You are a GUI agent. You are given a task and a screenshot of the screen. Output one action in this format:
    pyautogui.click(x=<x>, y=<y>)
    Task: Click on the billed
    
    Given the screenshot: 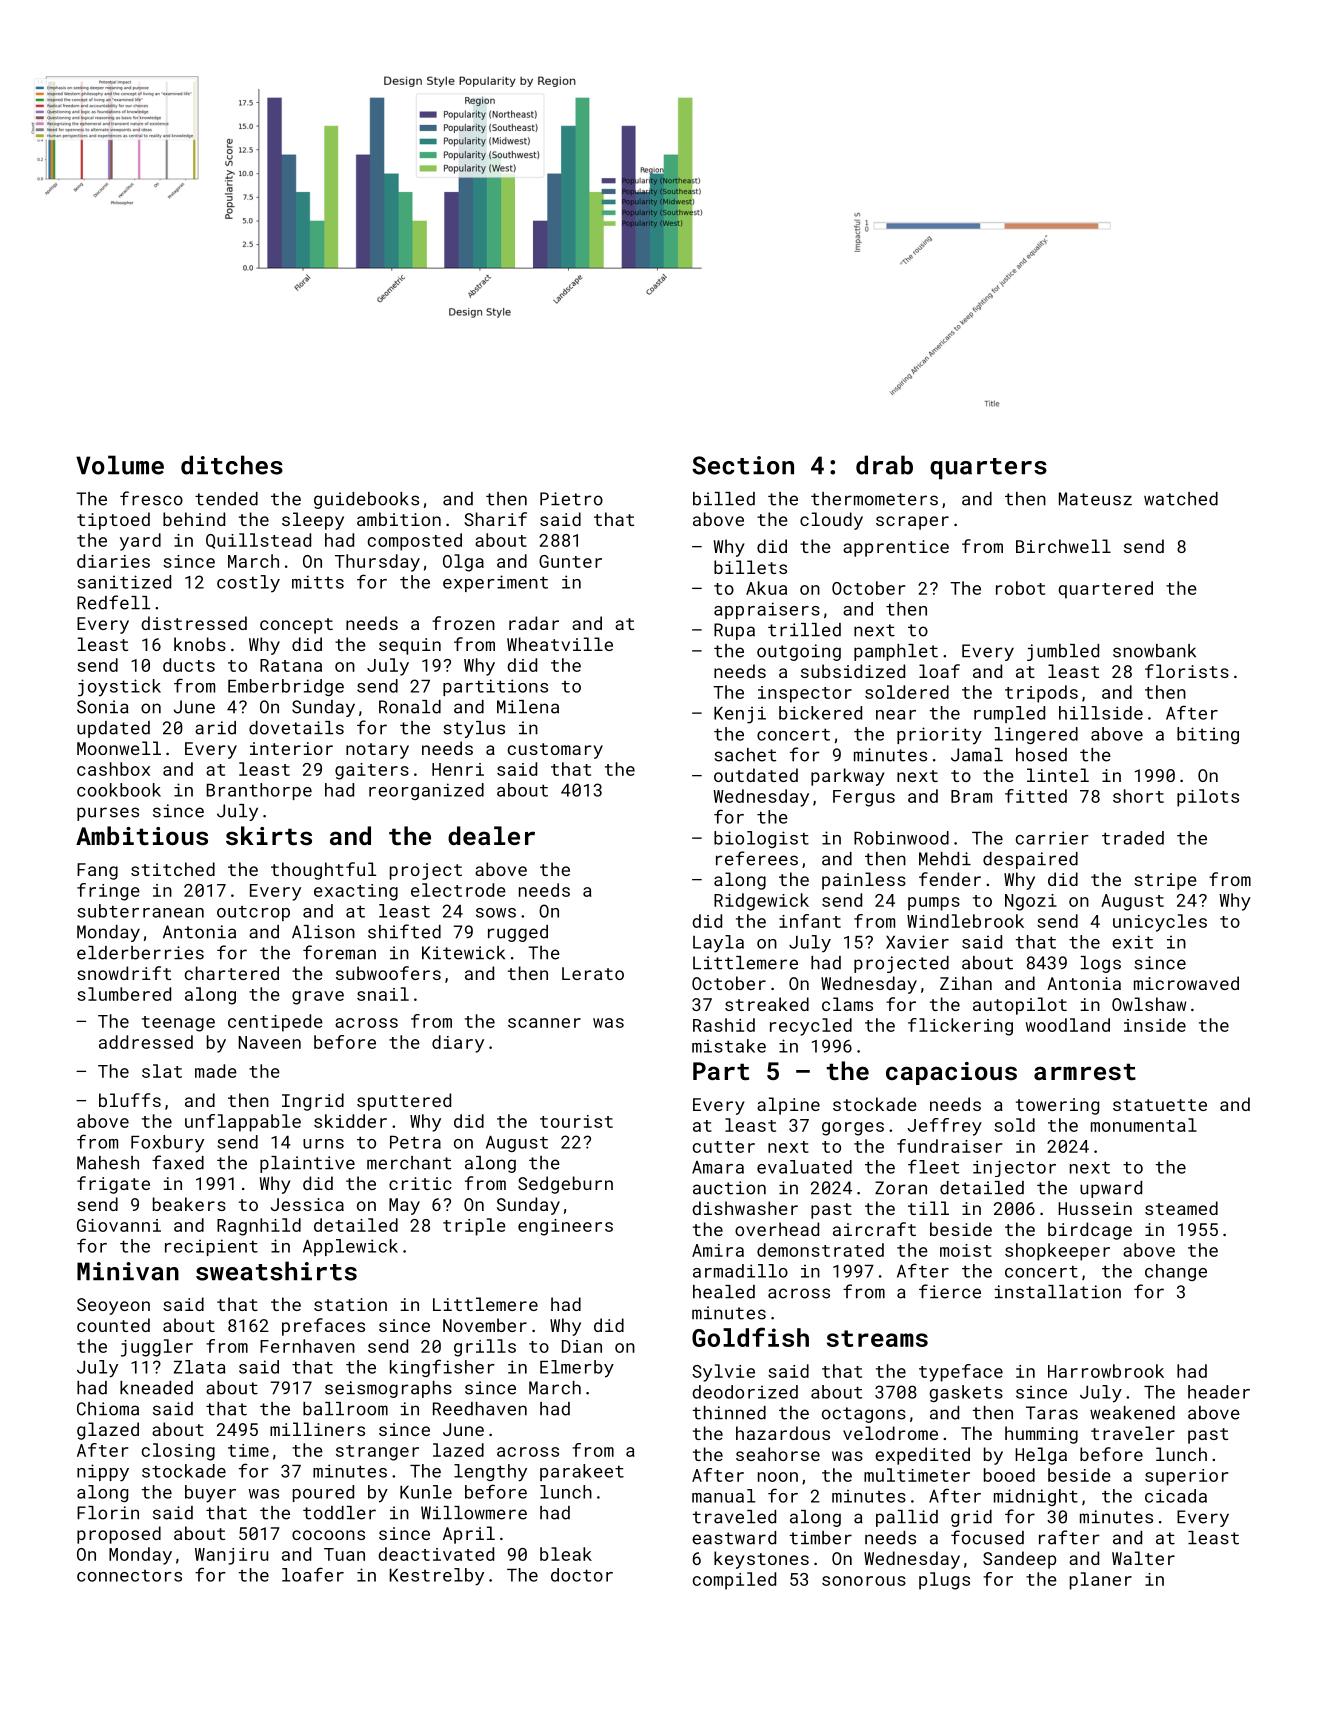 What is the action you would take?
    pyautogui.click(x=724, y=499)
